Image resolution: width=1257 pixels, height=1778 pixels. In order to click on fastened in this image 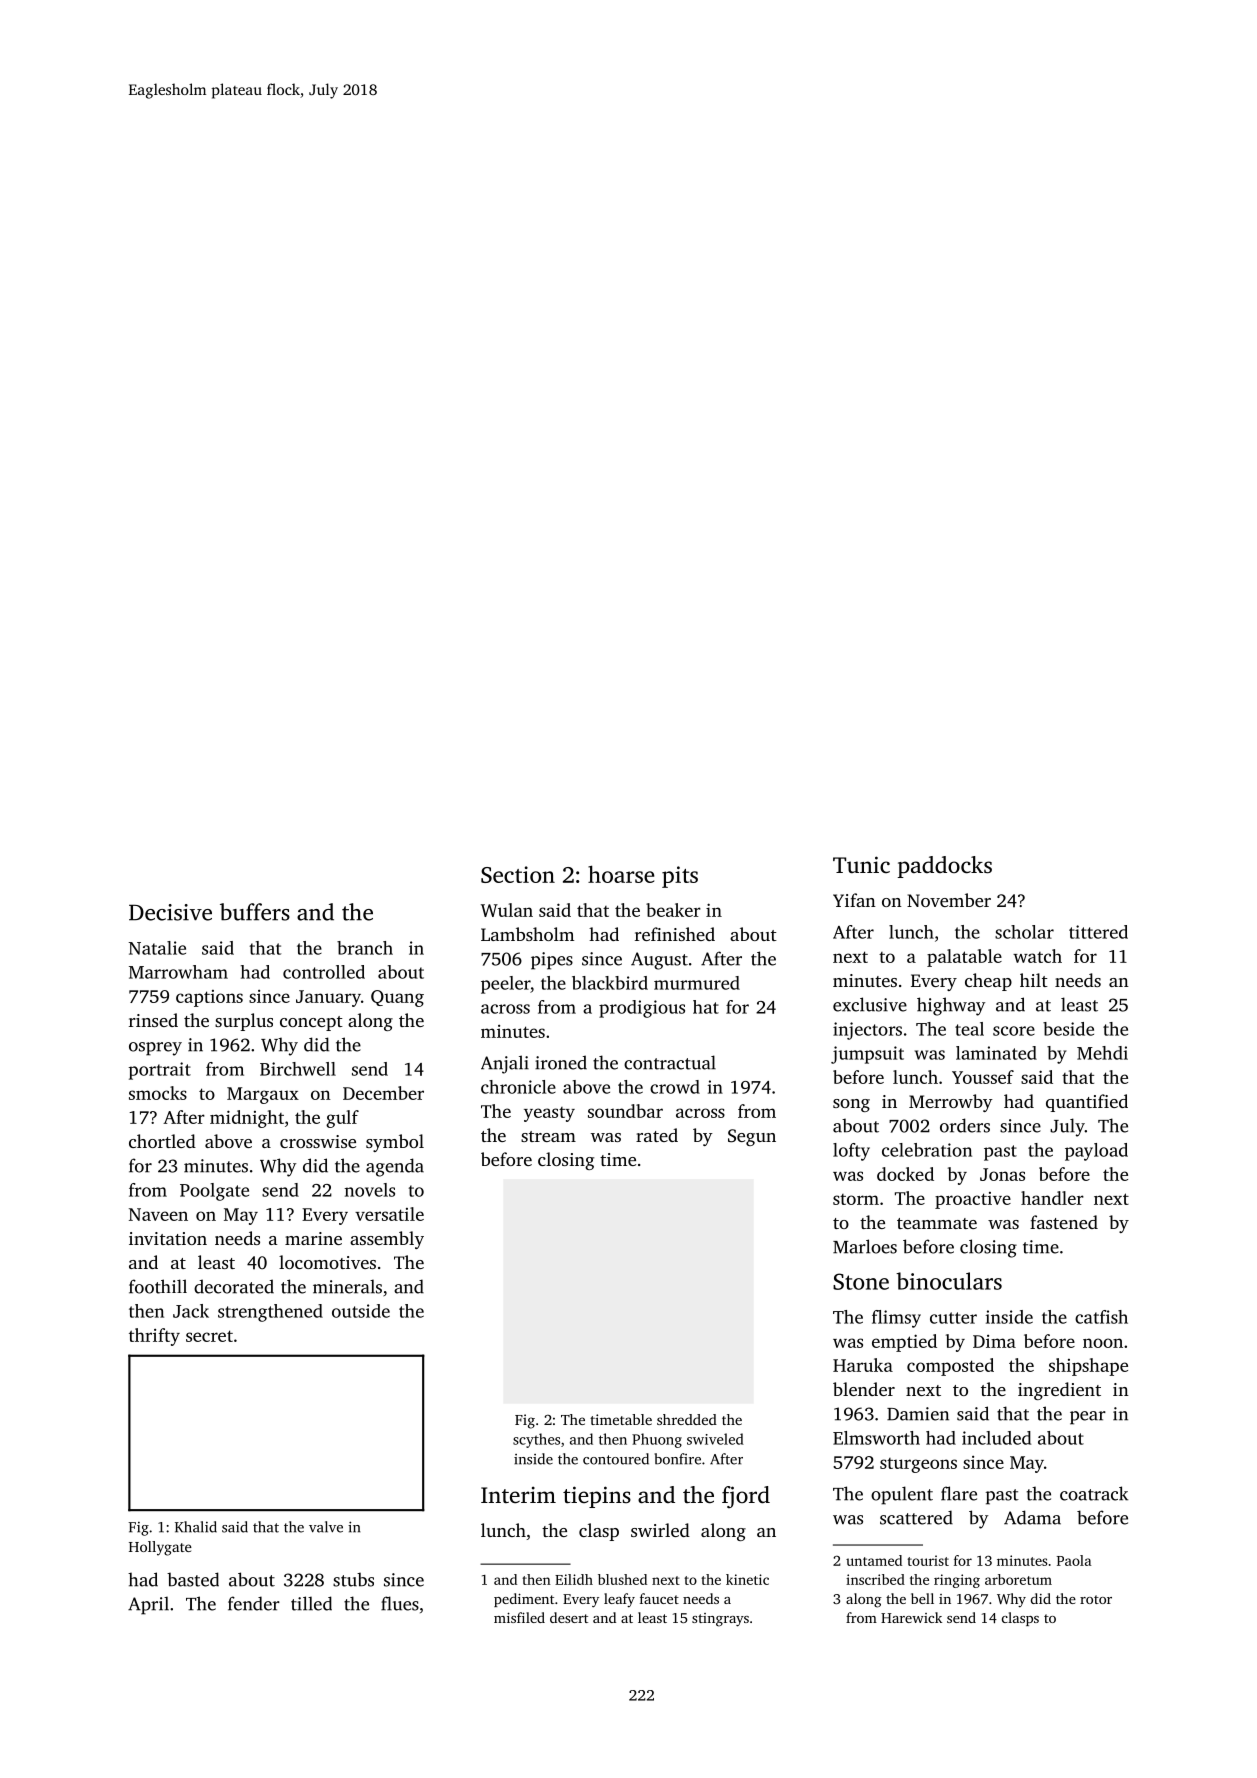, I will do `click(1064, 1222)`.
